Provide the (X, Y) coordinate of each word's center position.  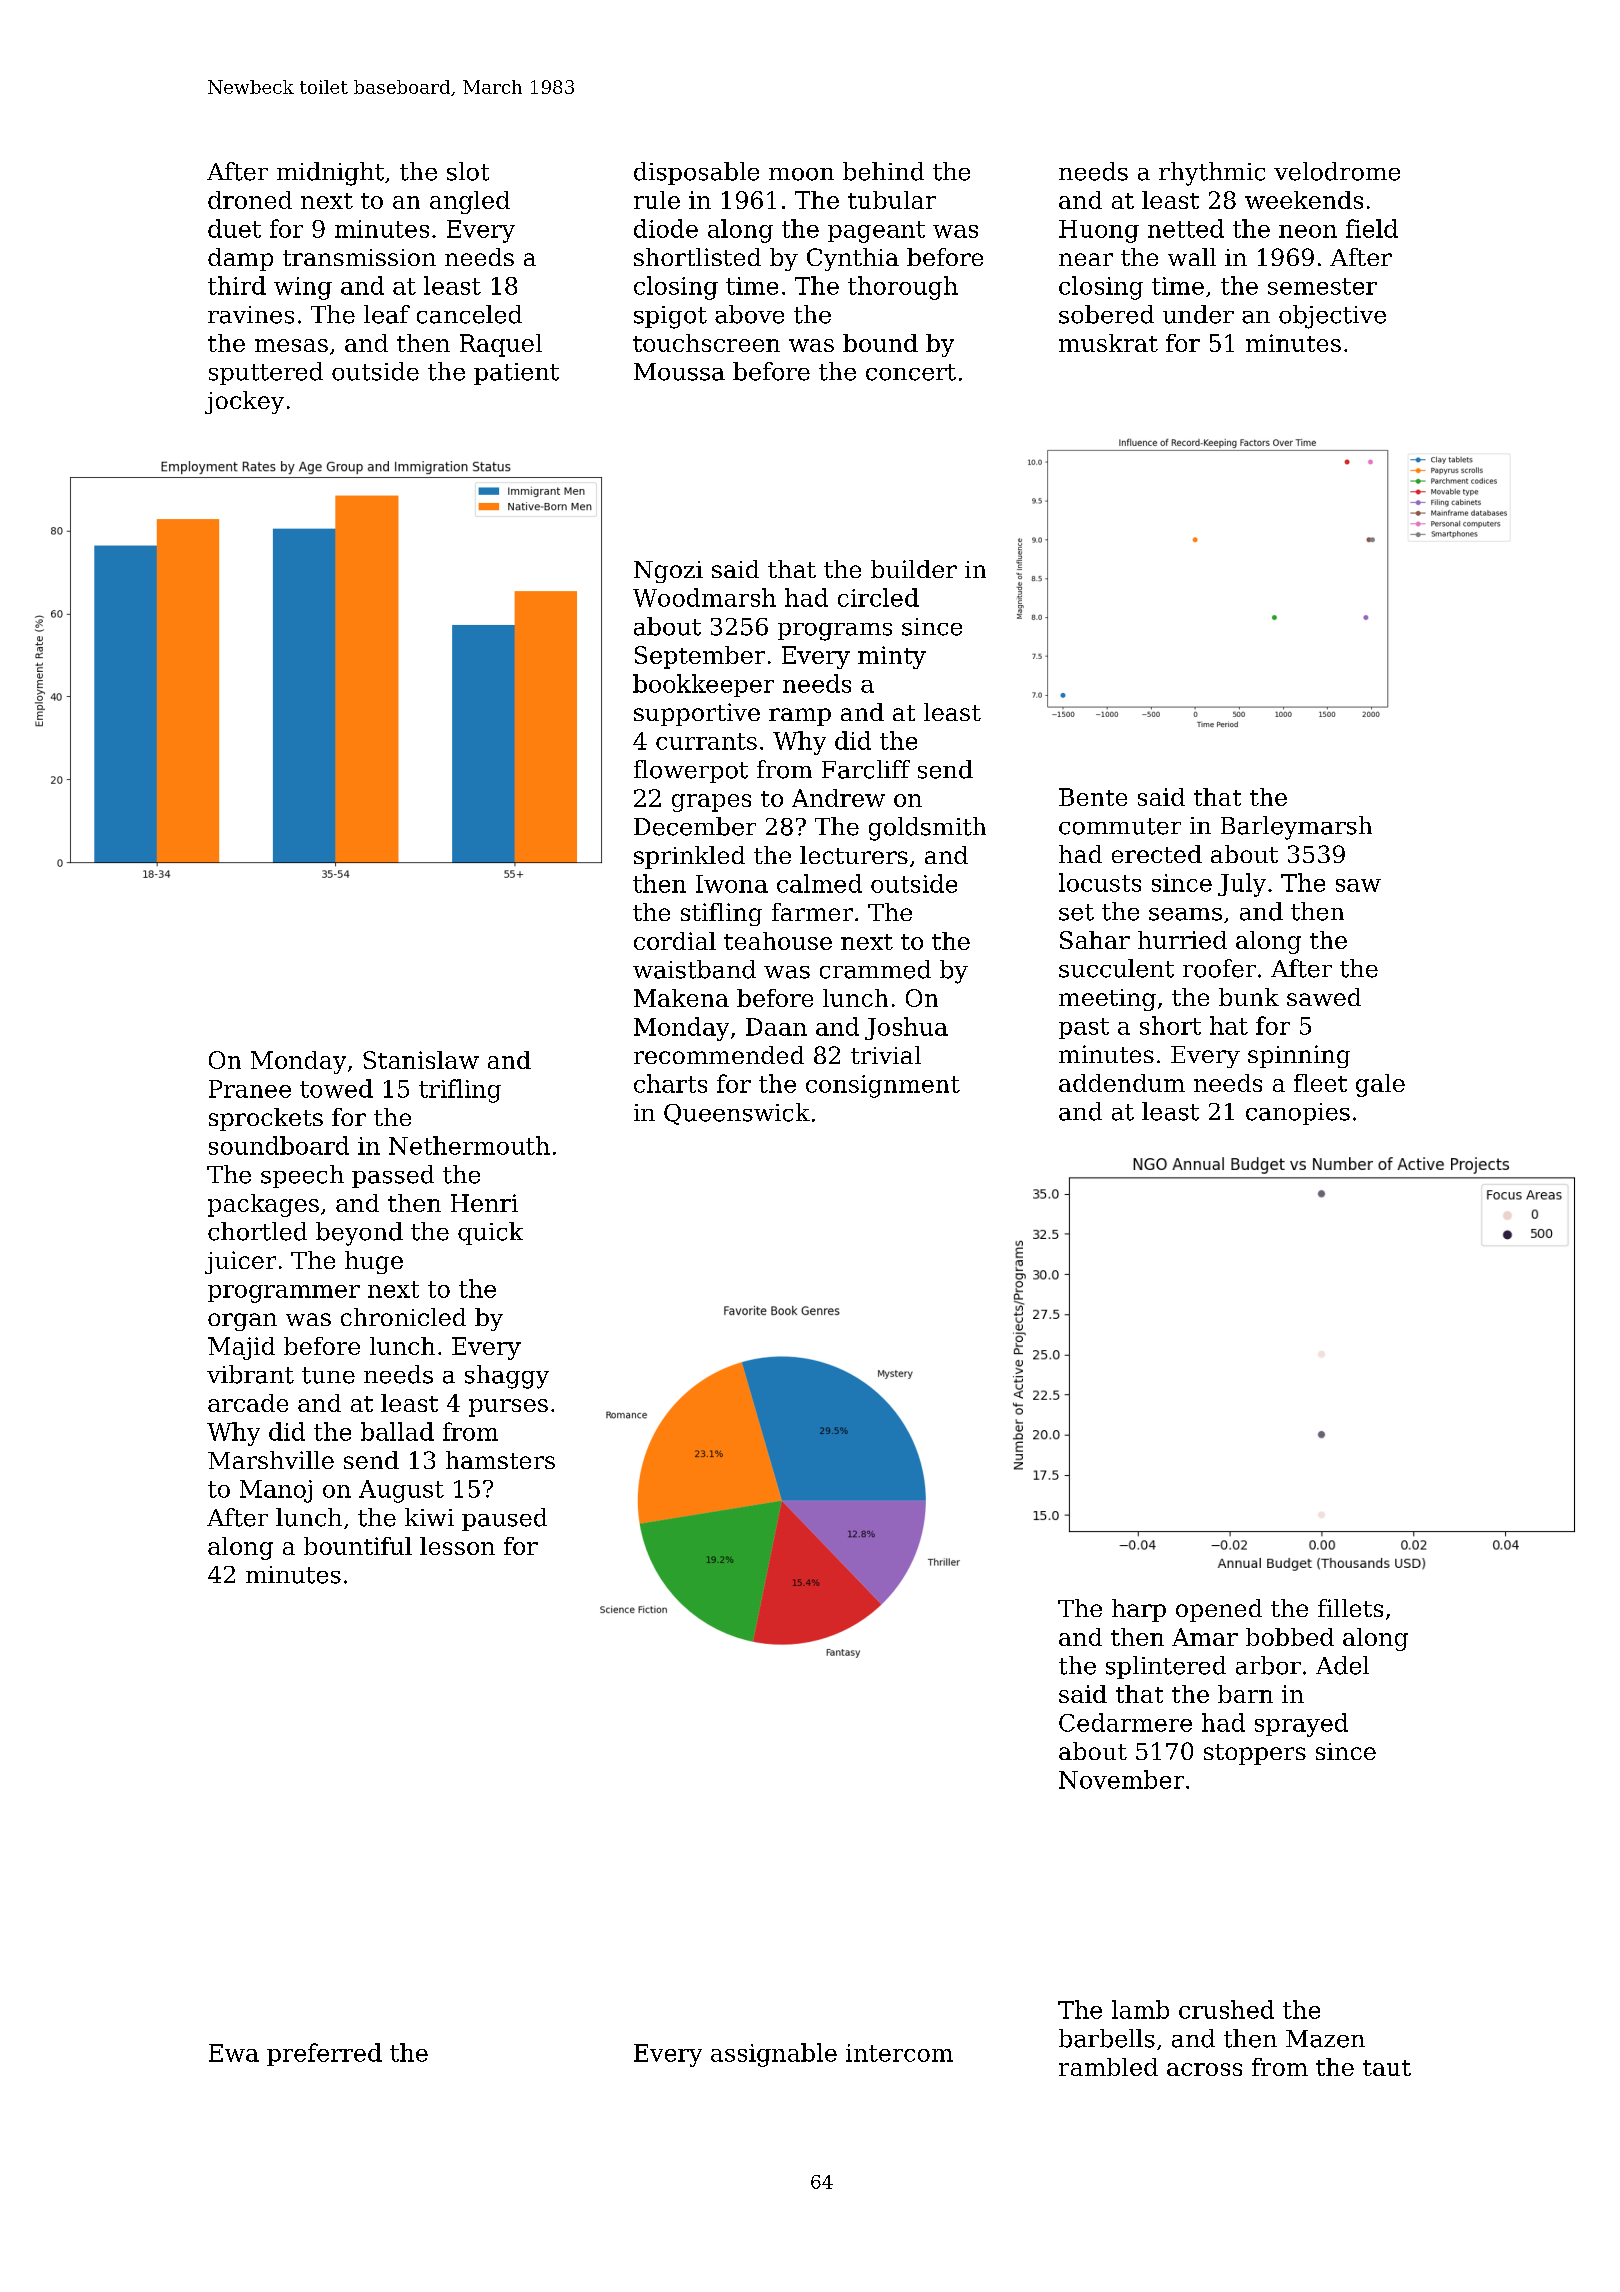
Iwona (732, 884)
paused (504, 1519)
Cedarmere (1125, 1722)
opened (1219, 1610)
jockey (244, 402)
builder (914, 569)
